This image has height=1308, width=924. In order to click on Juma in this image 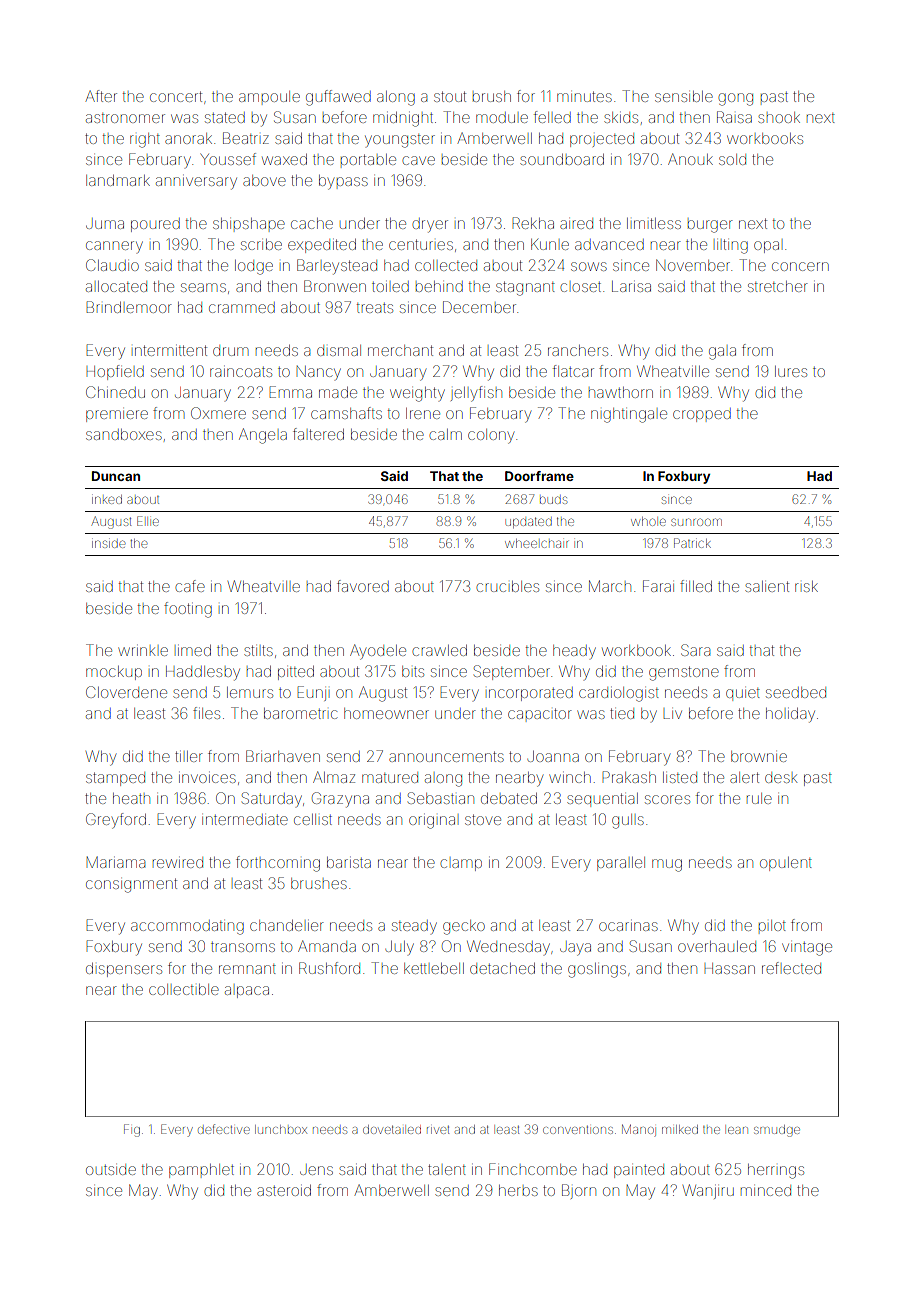, I will do `click(105, 223)`.
